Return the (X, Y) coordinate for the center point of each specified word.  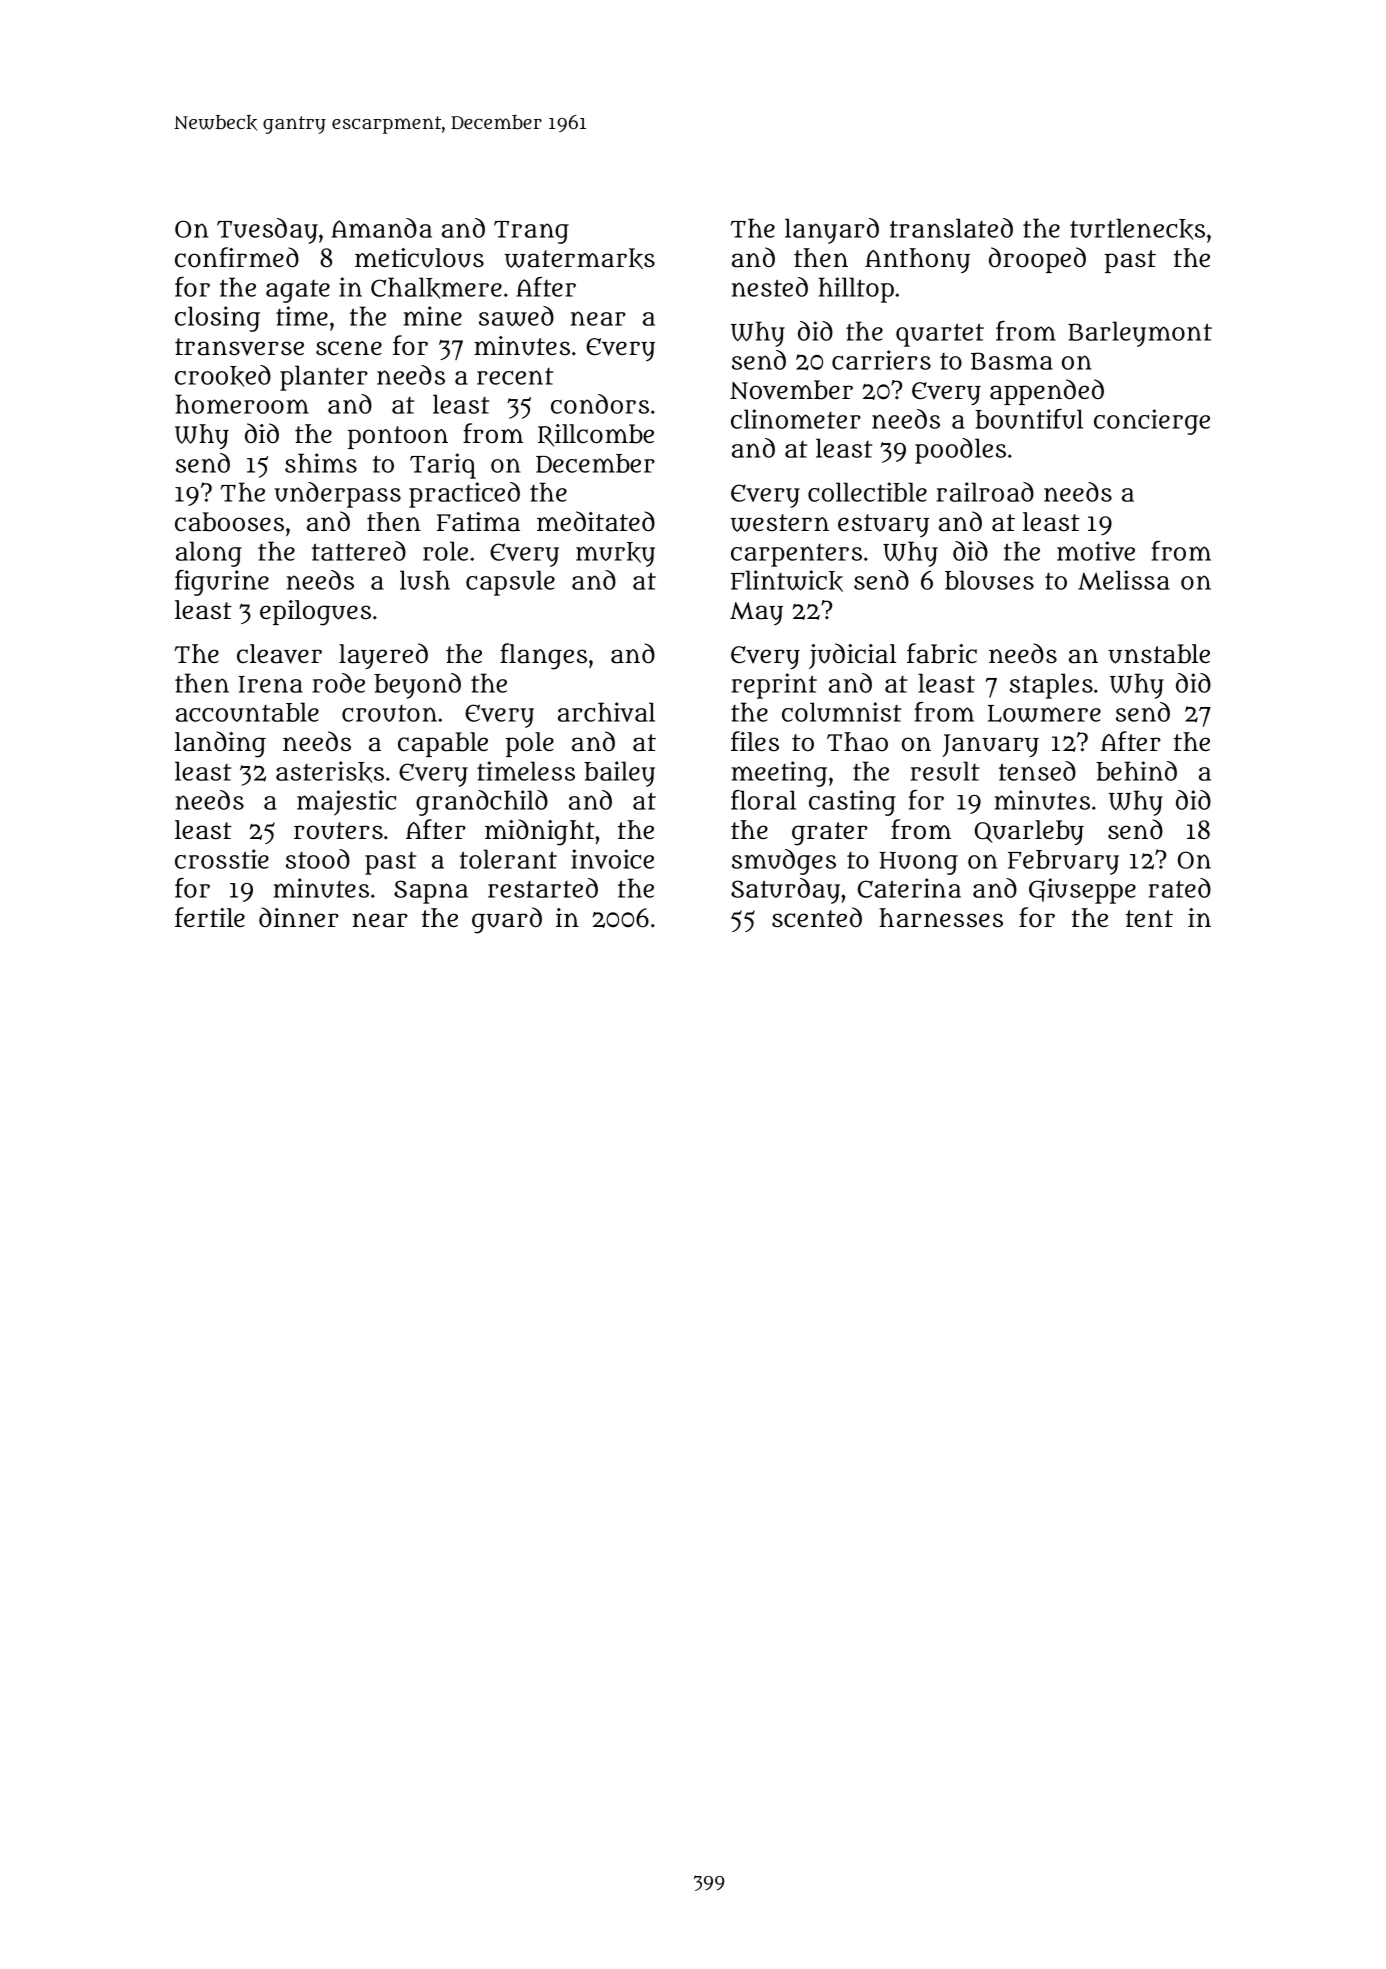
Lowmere (1044, 713)
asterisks (330, 772)
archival (606, 712)
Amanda (381, 228)
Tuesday (267, 231)
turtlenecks (1137, 229)
